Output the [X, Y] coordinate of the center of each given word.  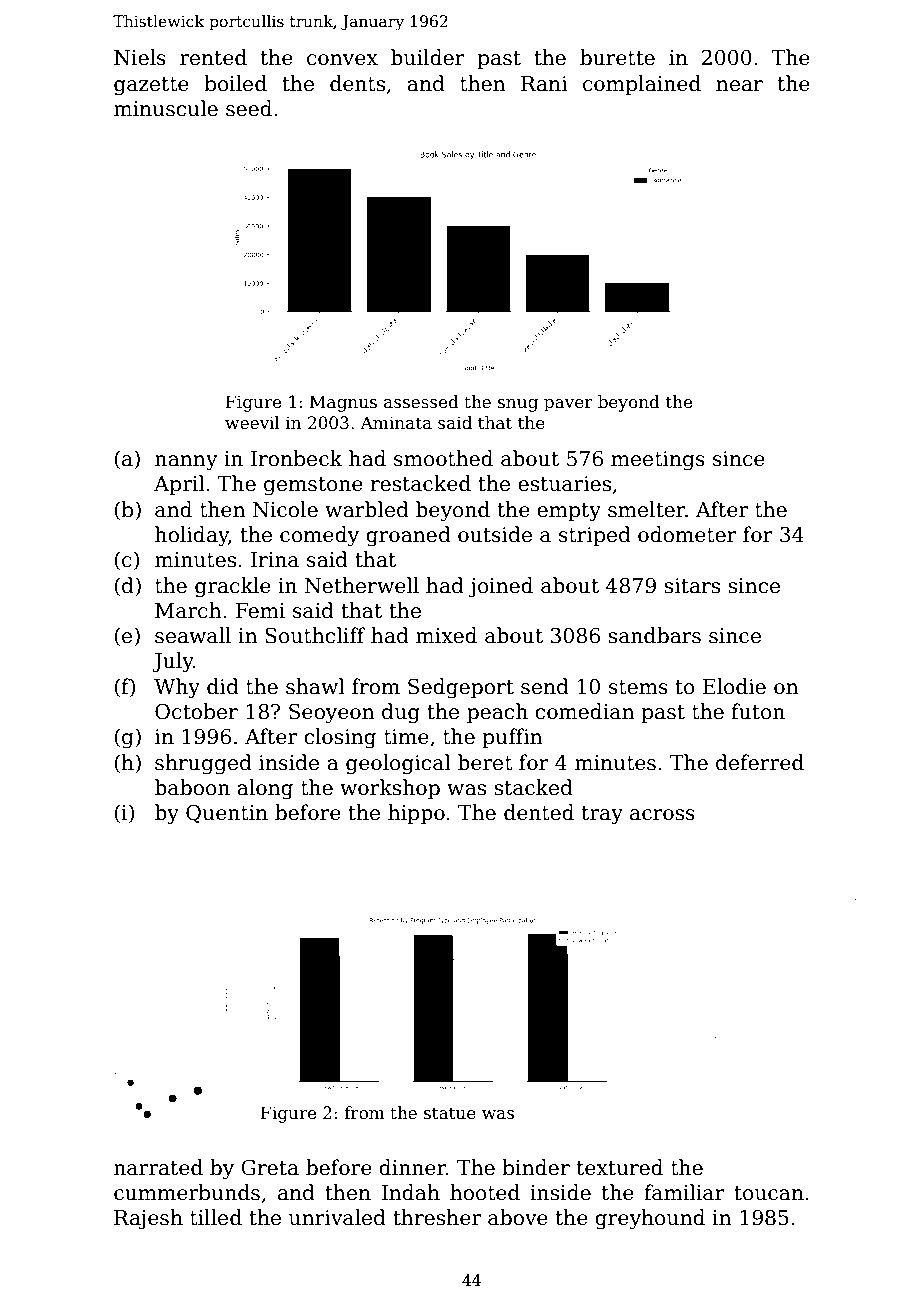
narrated [158, 1167]
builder [428, 57]
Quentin [227, 813]
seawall [193, 635]
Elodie [734, 686]
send [545, 686]
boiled [235, 83]
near [739, 86]
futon [758, 711]
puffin [512, 738]
